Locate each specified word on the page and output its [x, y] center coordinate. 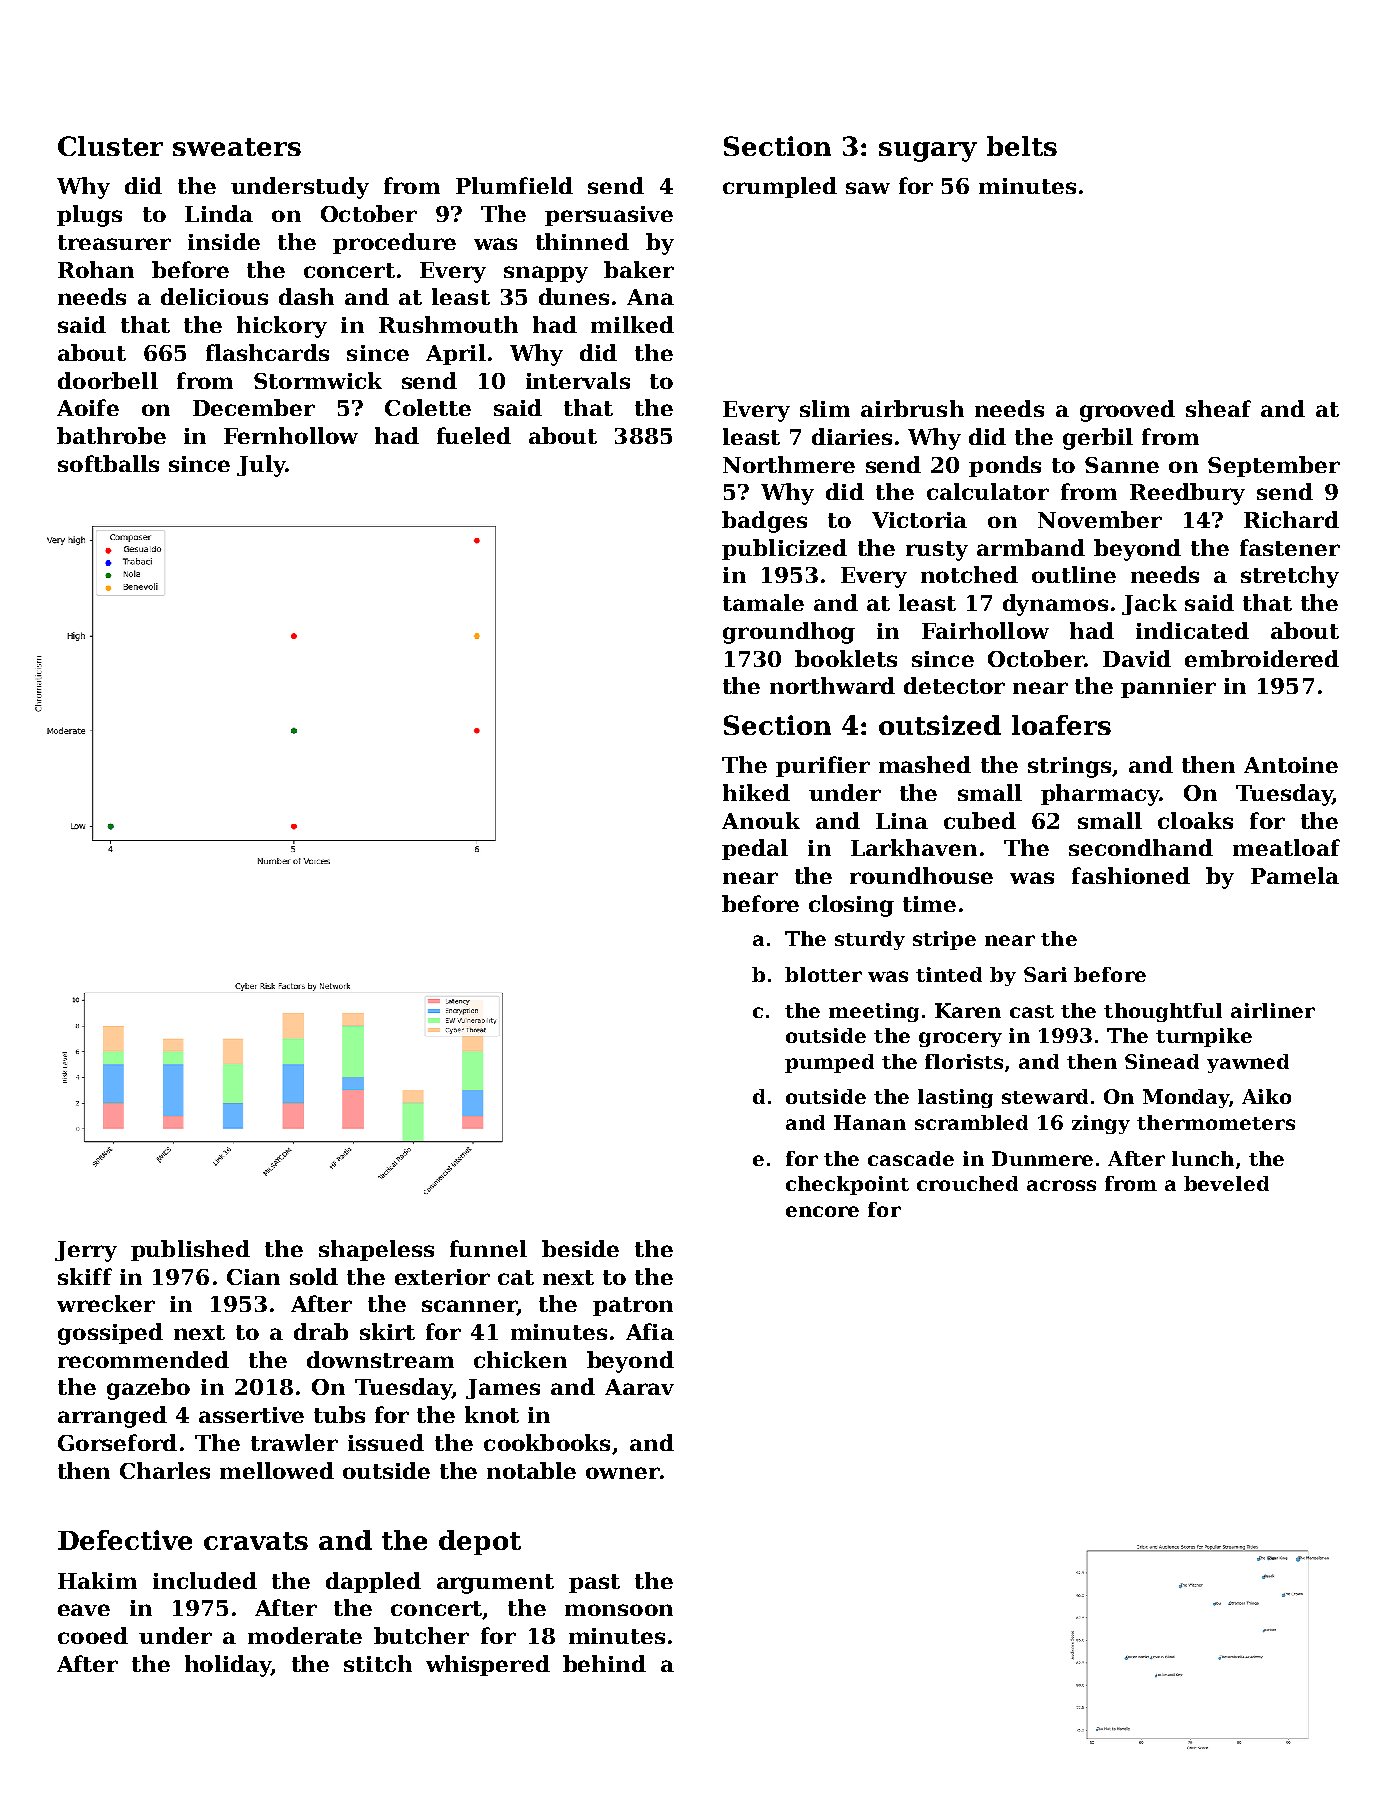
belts [1022, 146]
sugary [928, 152]
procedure [394, 243]
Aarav [639, 1387]
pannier [1168, 688]
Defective [125, 1540]
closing [851, 906]
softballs [108, 463]
